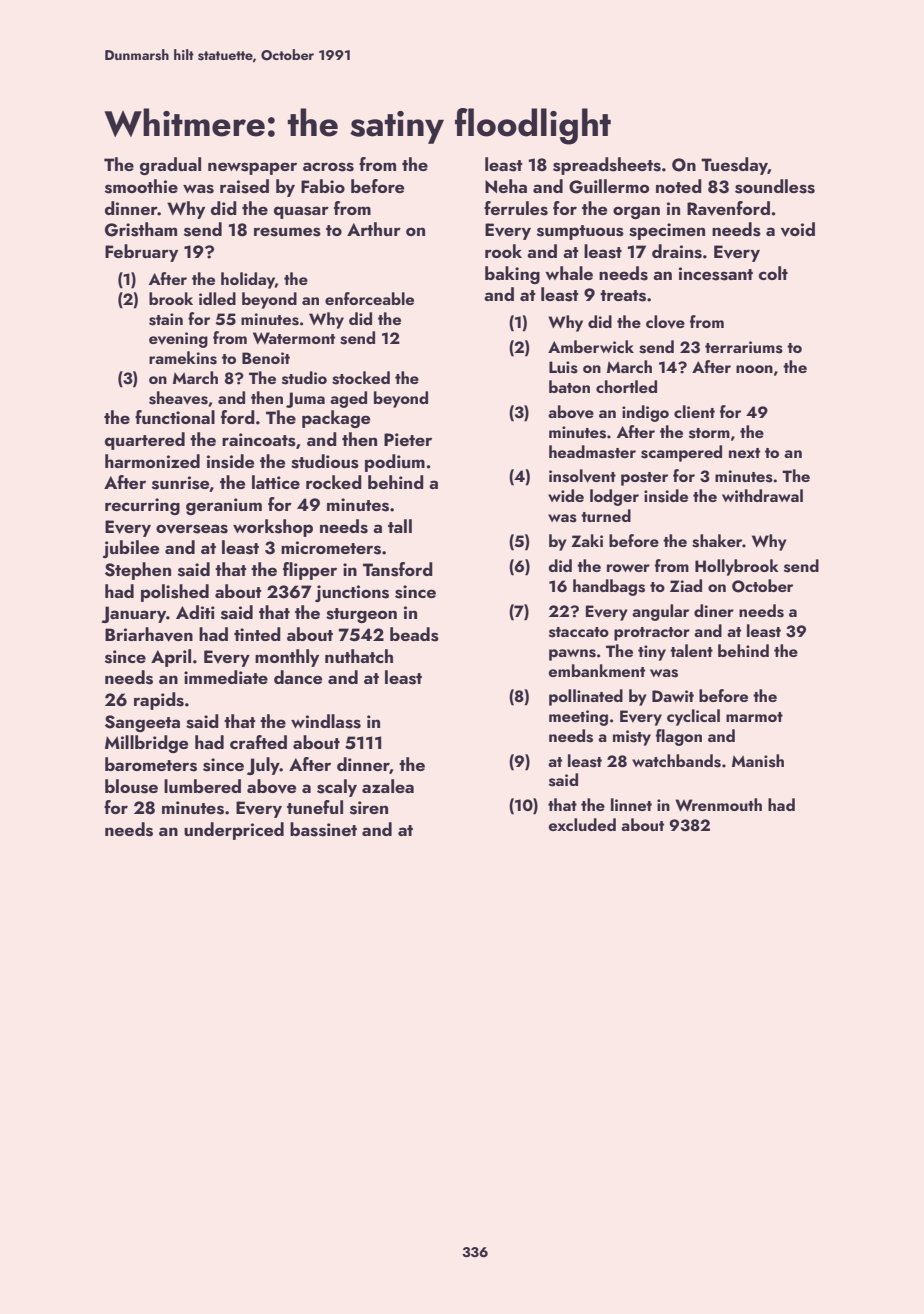  Describe the element at coordinates (754, 369) in the screenshot. I see `noon` at that location.
